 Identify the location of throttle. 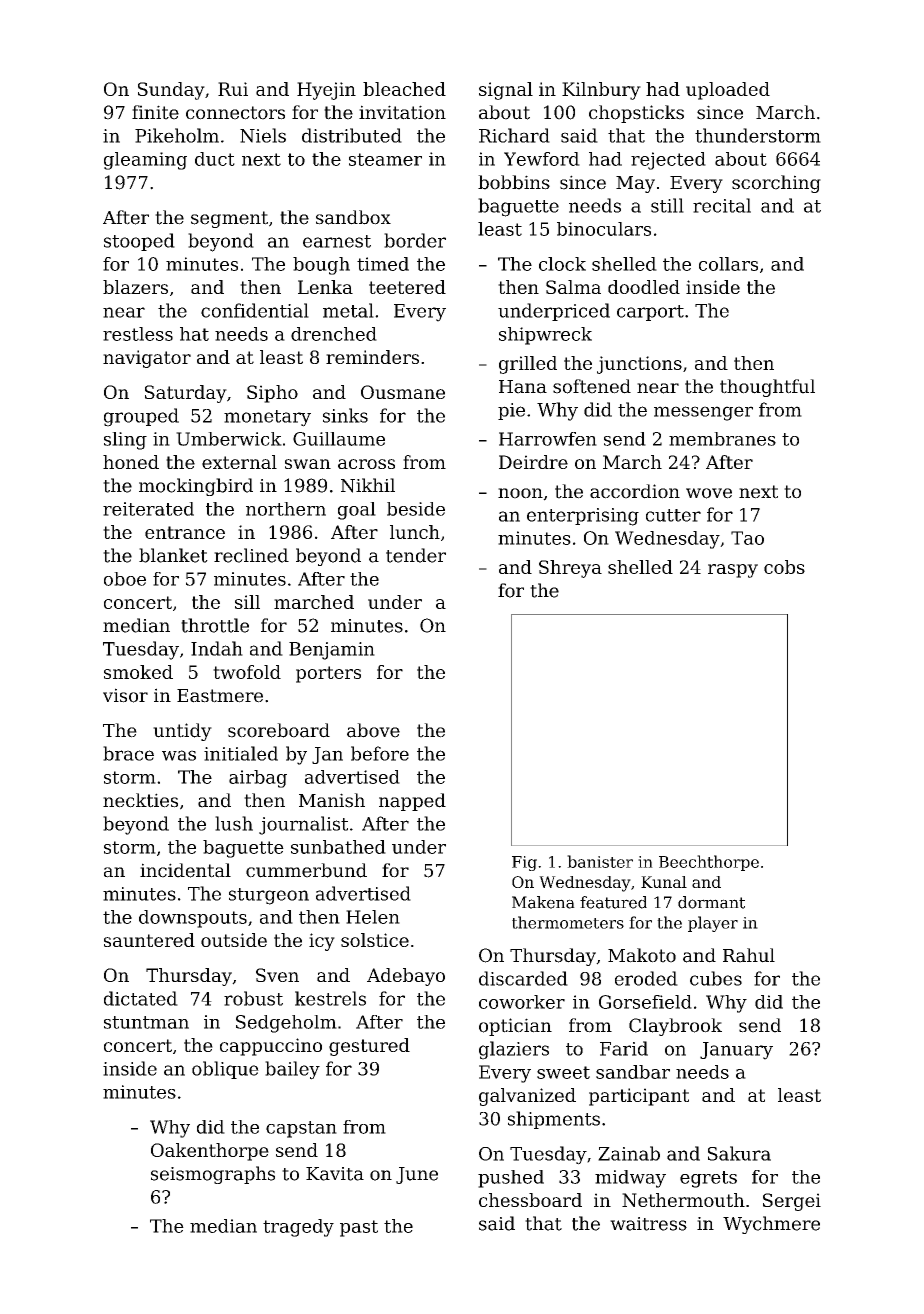
(215, 625).
